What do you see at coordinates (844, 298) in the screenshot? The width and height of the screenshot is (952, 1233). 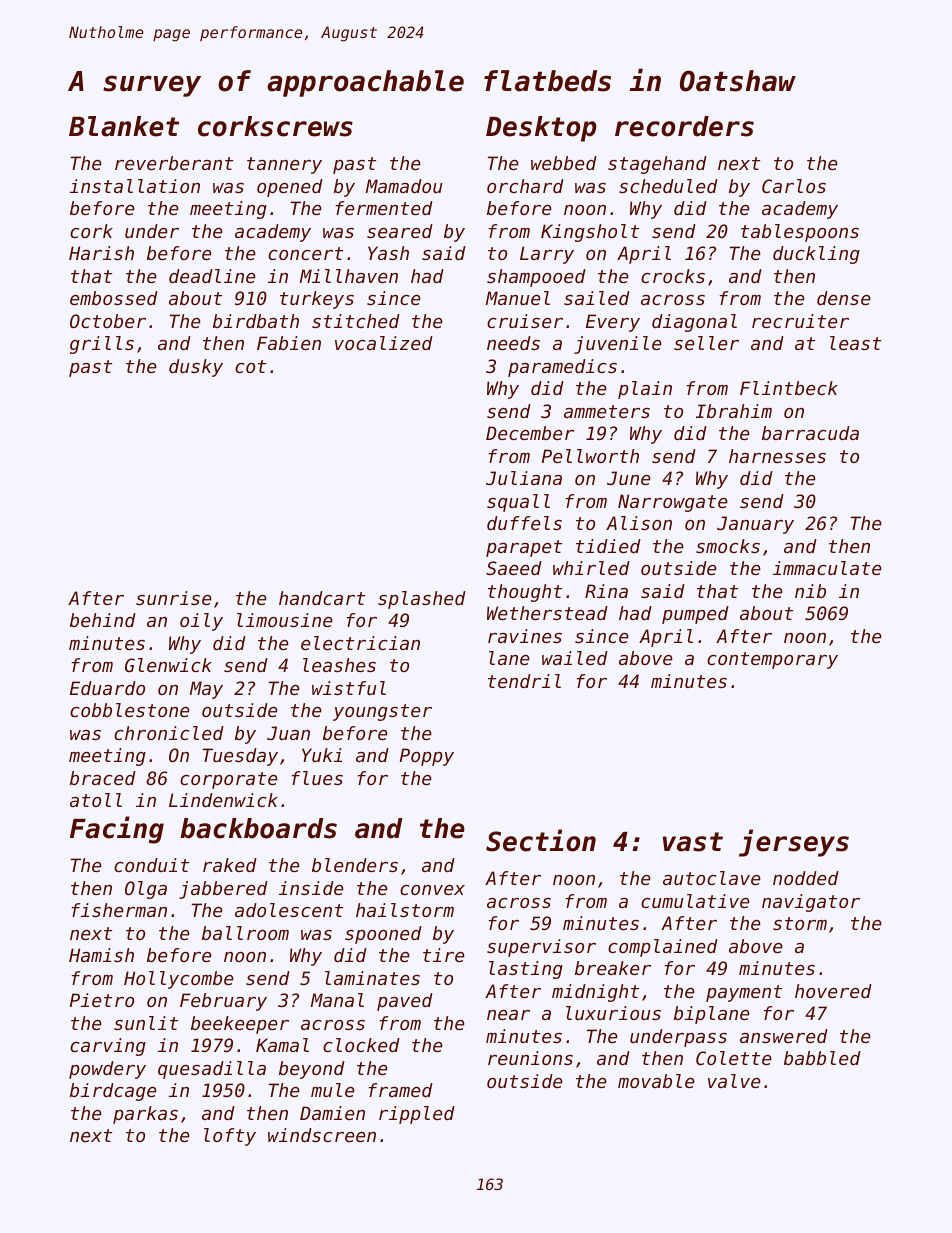 I see `dense` at bounding box center [844, 298].
